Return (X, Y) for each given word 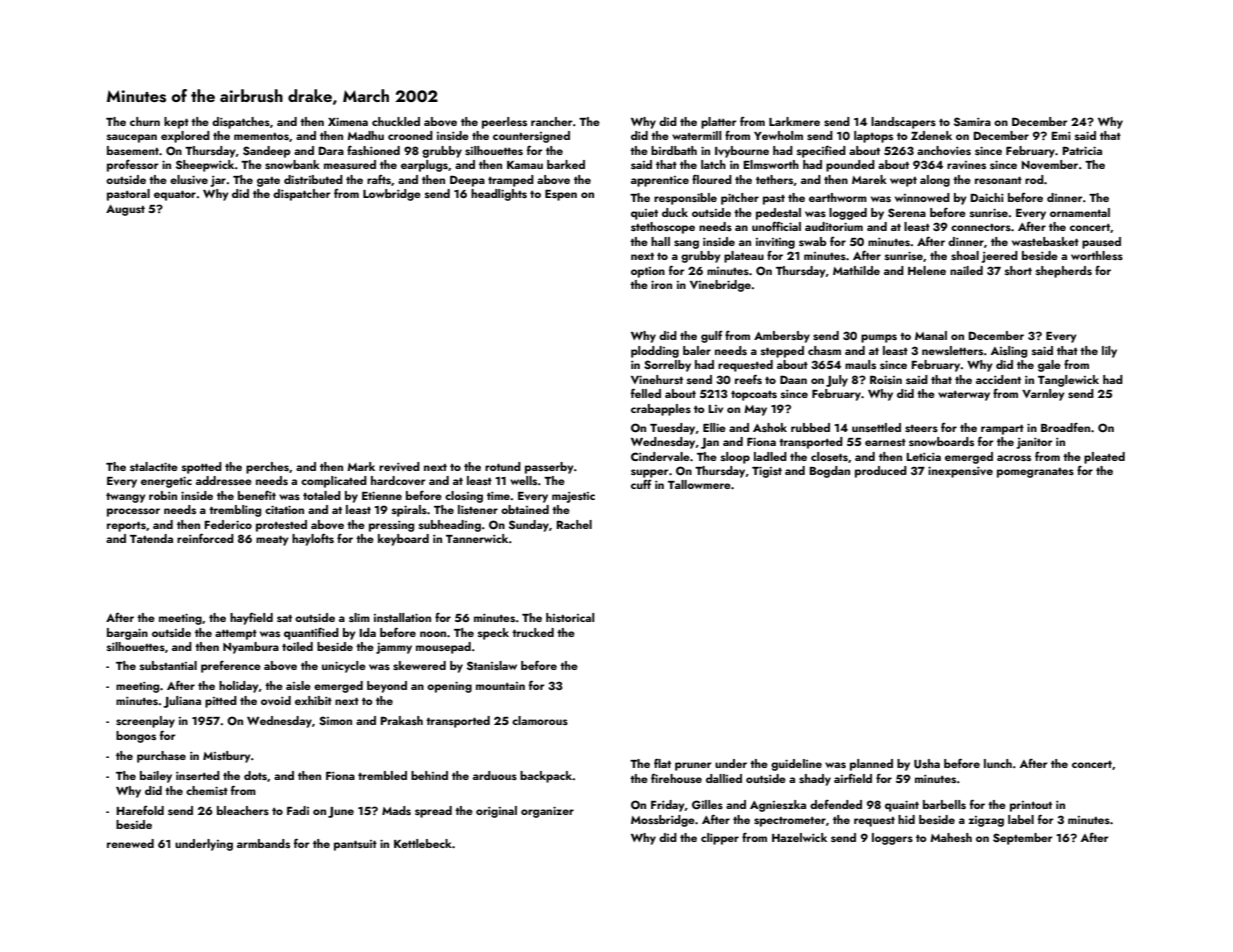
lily (1109, 352)
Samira (972, 121)
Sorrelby (667, 366)
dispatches (241, 123)
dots (255, 775)
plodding (655, 352)
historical (570, 617)
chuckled (396, 121)
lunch (998, 763)
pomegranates (1035, 473)
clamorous (540, 720)
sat (284, 618)
